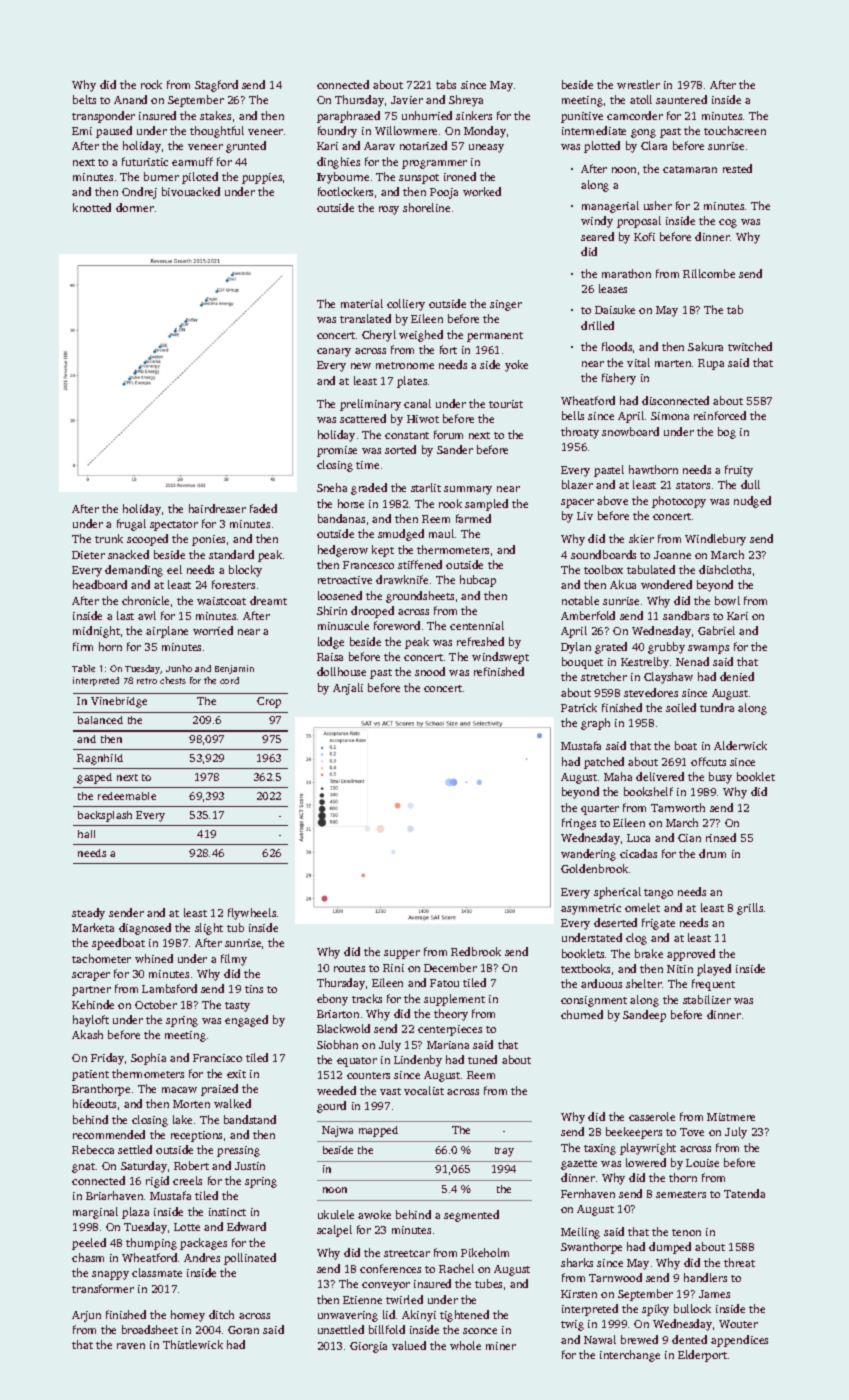 This screenshot has height=1400, width=849. Describe the element at coordinates (404, 1299) in the screenshot. I see `twirled` at that location.
